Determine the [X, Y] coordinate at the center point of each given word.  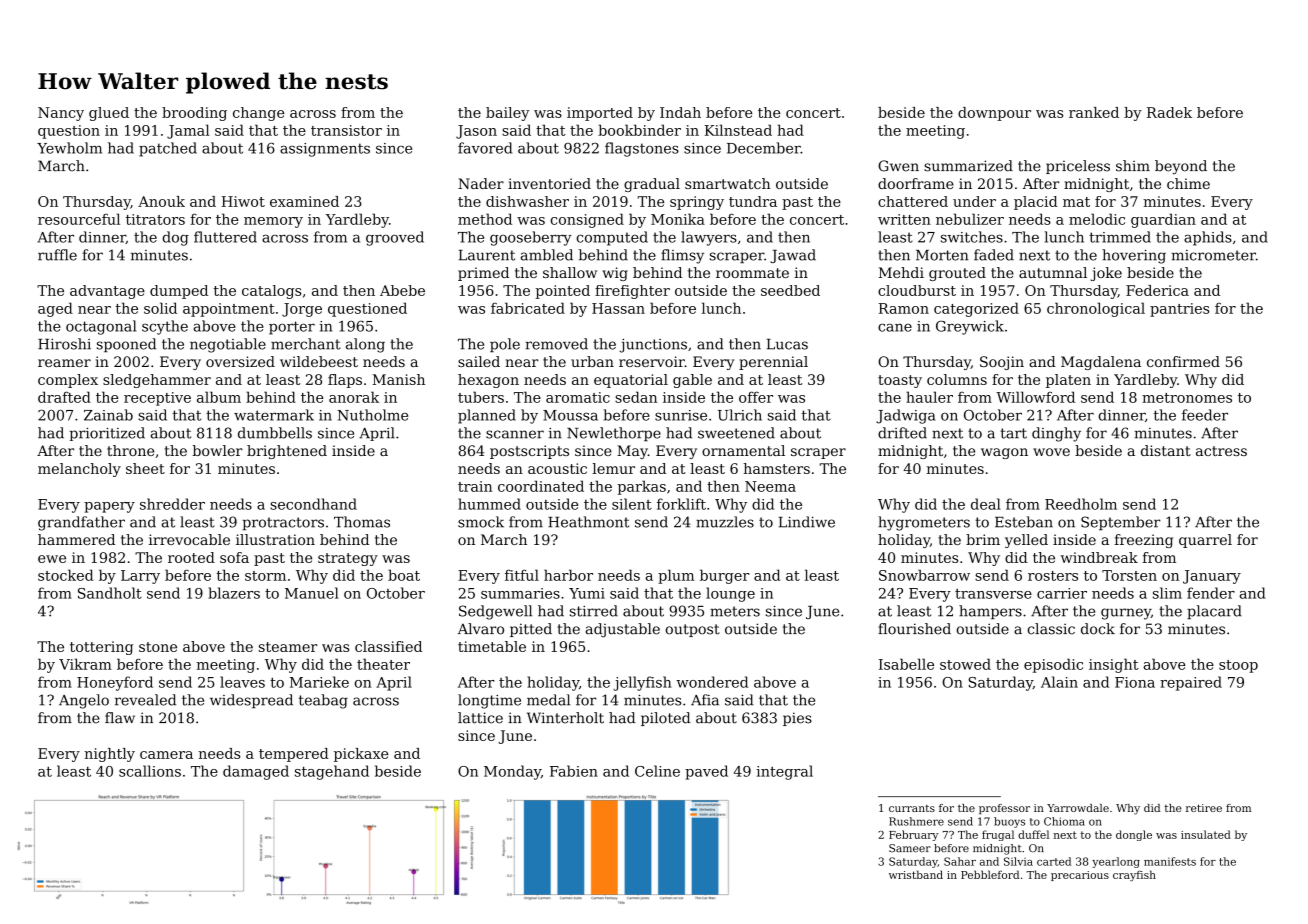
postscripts [529, 452]
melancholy [79, 470]
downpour [994, 114]
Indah [680, 112]
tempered [294, 755]
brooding [194, 114]
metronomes [1187, 398]
